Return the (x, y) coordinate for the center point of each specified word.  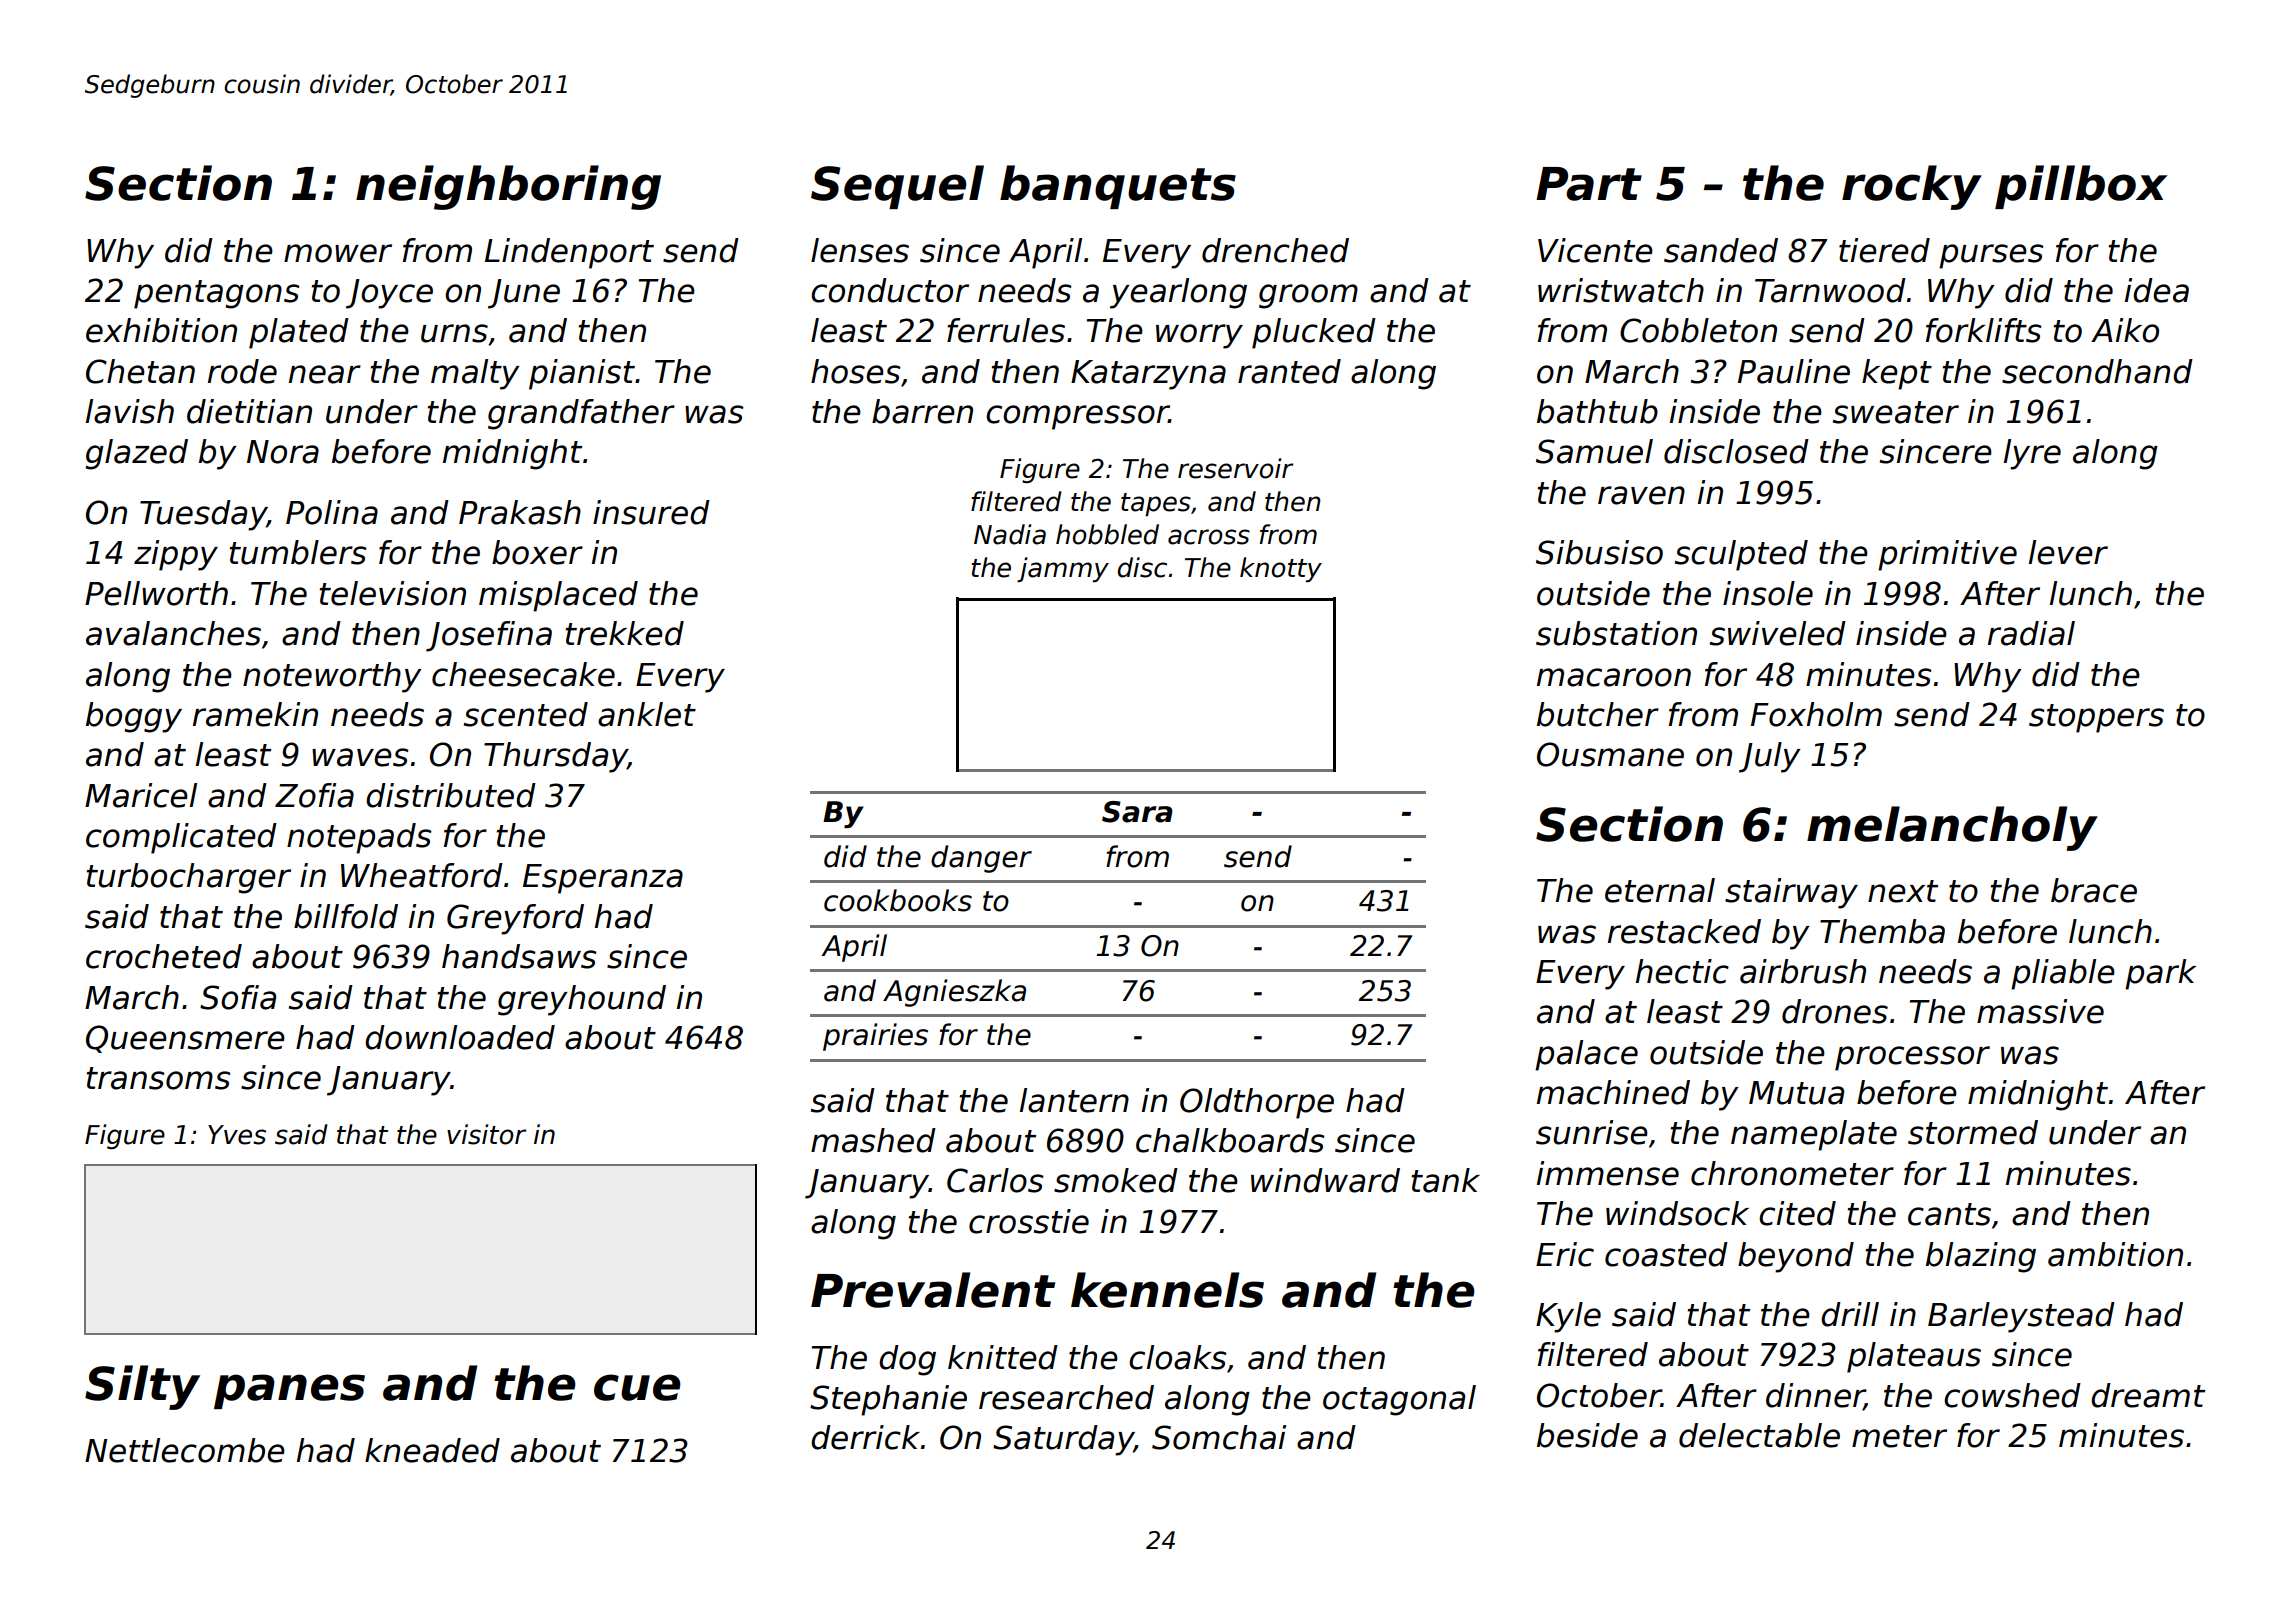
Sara (1137, 812)
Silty (142, 1387)
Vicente (1595, 250)
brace (2094, 890)
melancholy (1952, 828)
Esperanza (603, 879)
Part (1589, 184)
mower (338, 253)
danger (981, 859)
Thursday (556, 757)
